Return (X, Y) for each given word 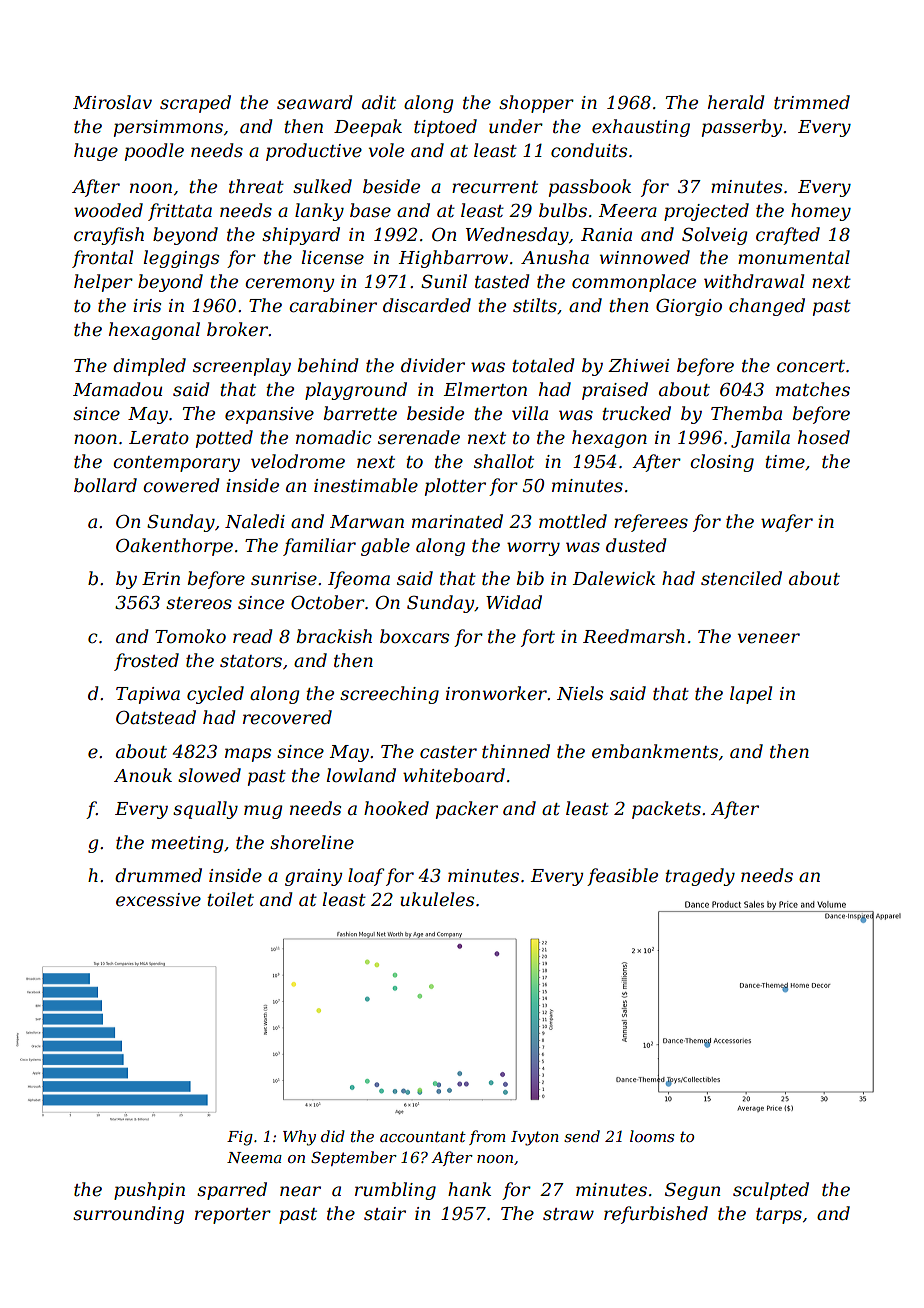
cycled (215, 695)
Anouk (143, 775)
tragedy (700, 877)
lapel (751, 695)
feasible (622, 877)
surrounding (128, 1215)
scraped (195, 104)
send (582, 1136)
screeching (389, 695)
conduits (589, 150)
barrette (360, 413)
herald (736, 102)
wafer (787, 523)
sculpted (771, 1191)
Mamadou (117, 389)
